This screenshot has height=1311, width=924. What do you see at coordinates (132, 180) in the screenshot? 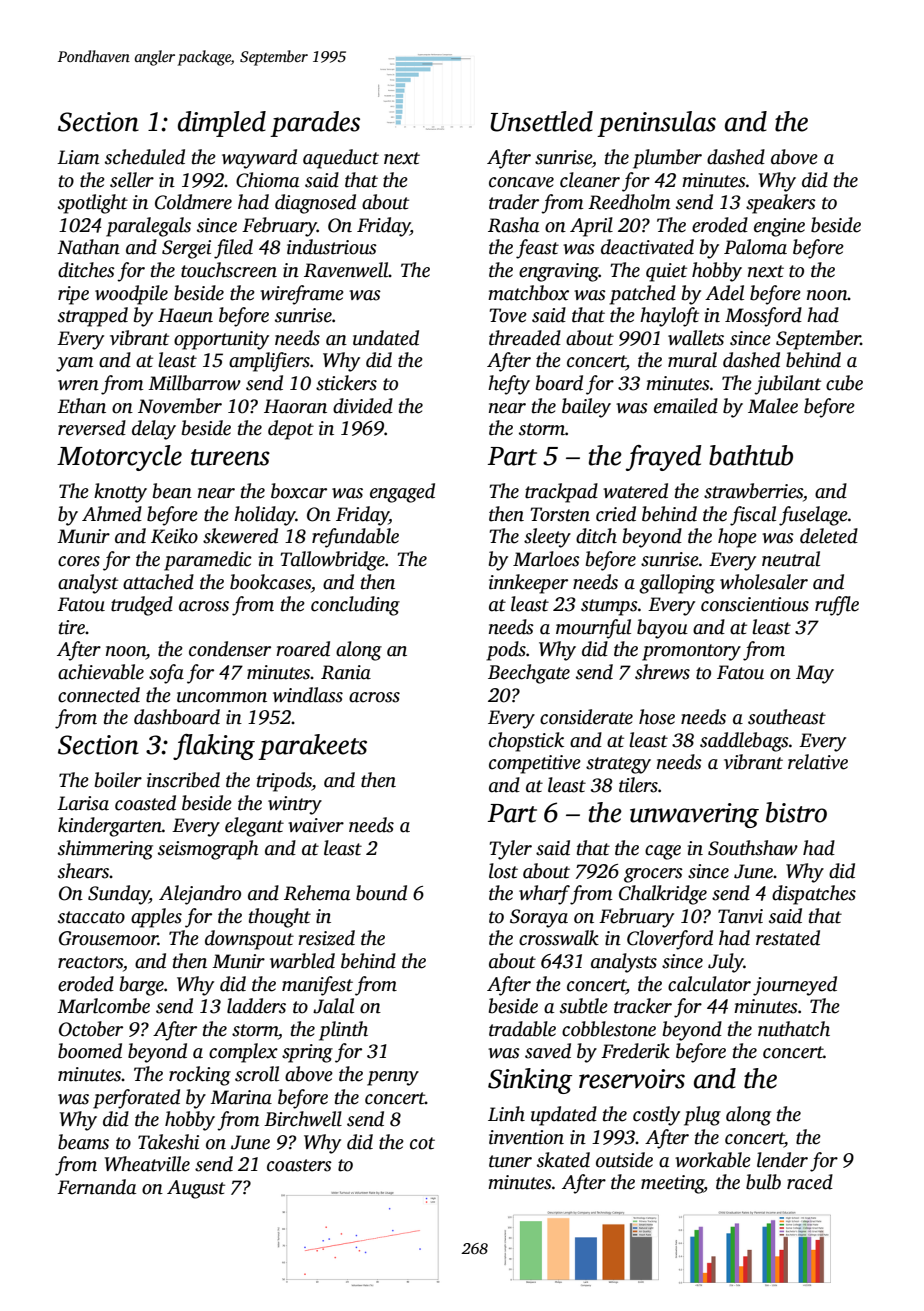
I see `seller` at bounding box center [132, 180].
